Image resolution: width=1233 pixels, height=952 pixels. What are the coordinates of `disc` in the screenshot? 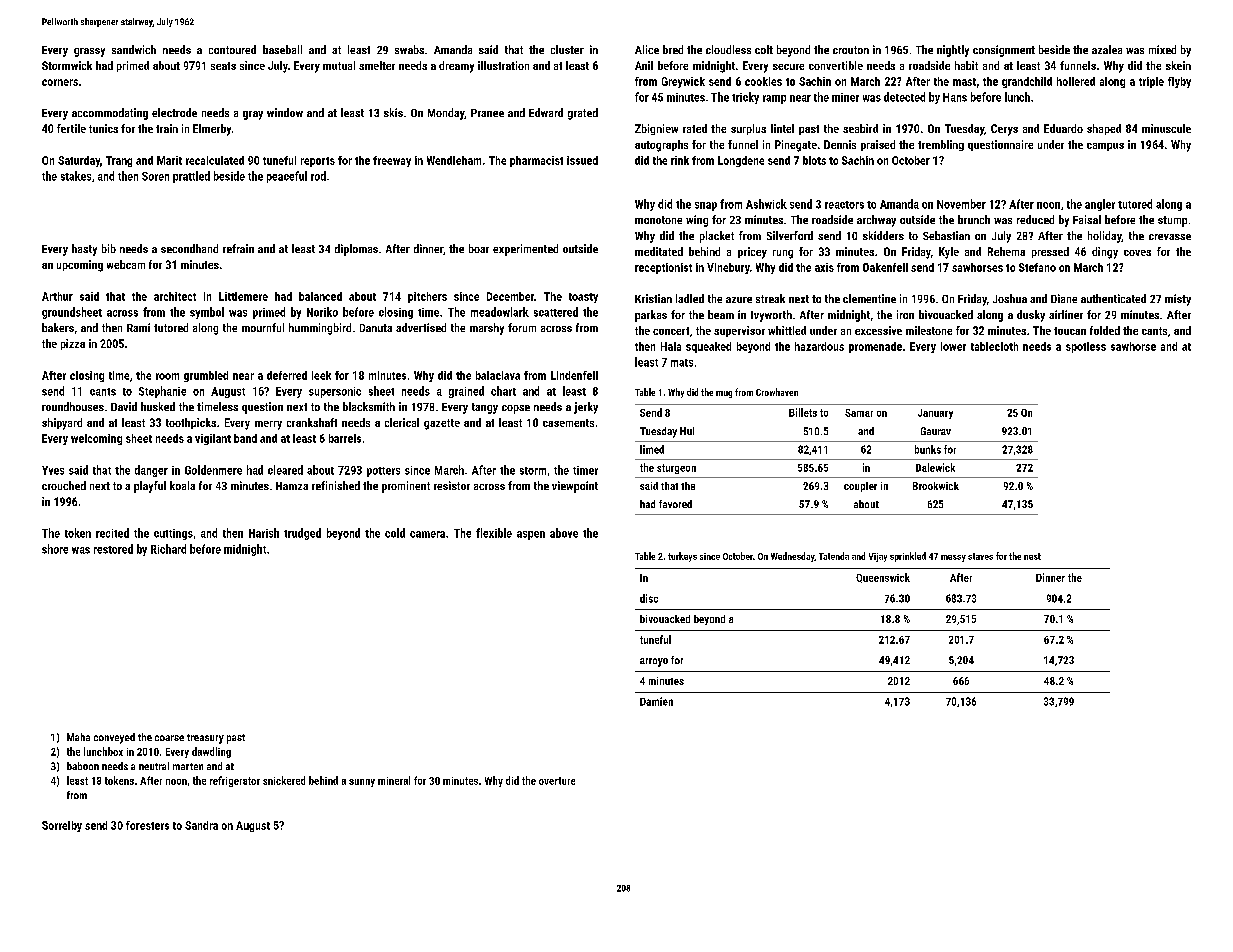 It's located at (649, 598).
